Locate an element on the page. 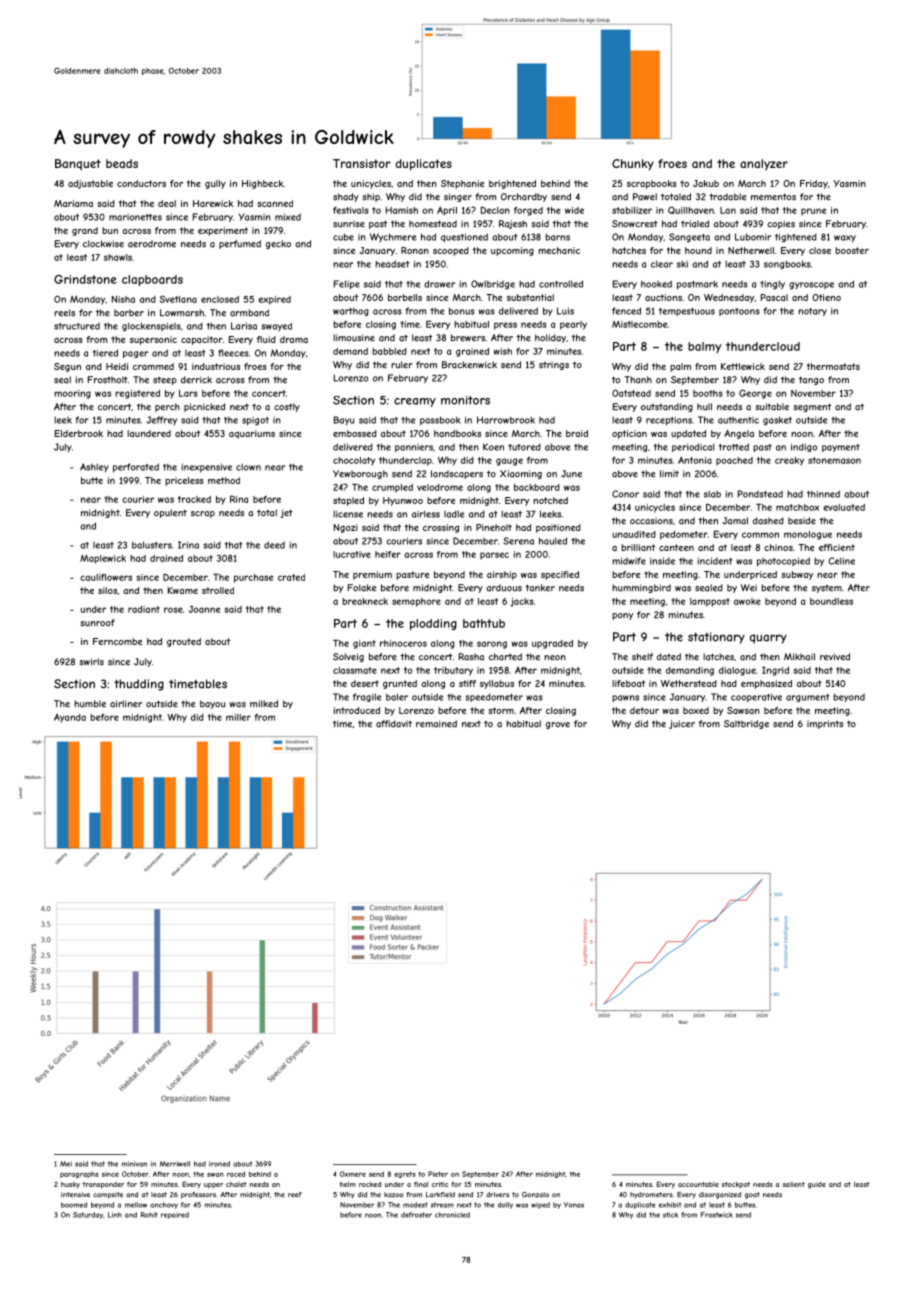 Image resolution: width=924 pixels, height=1308 pixels. specified is located at coordinates (560, 575).
